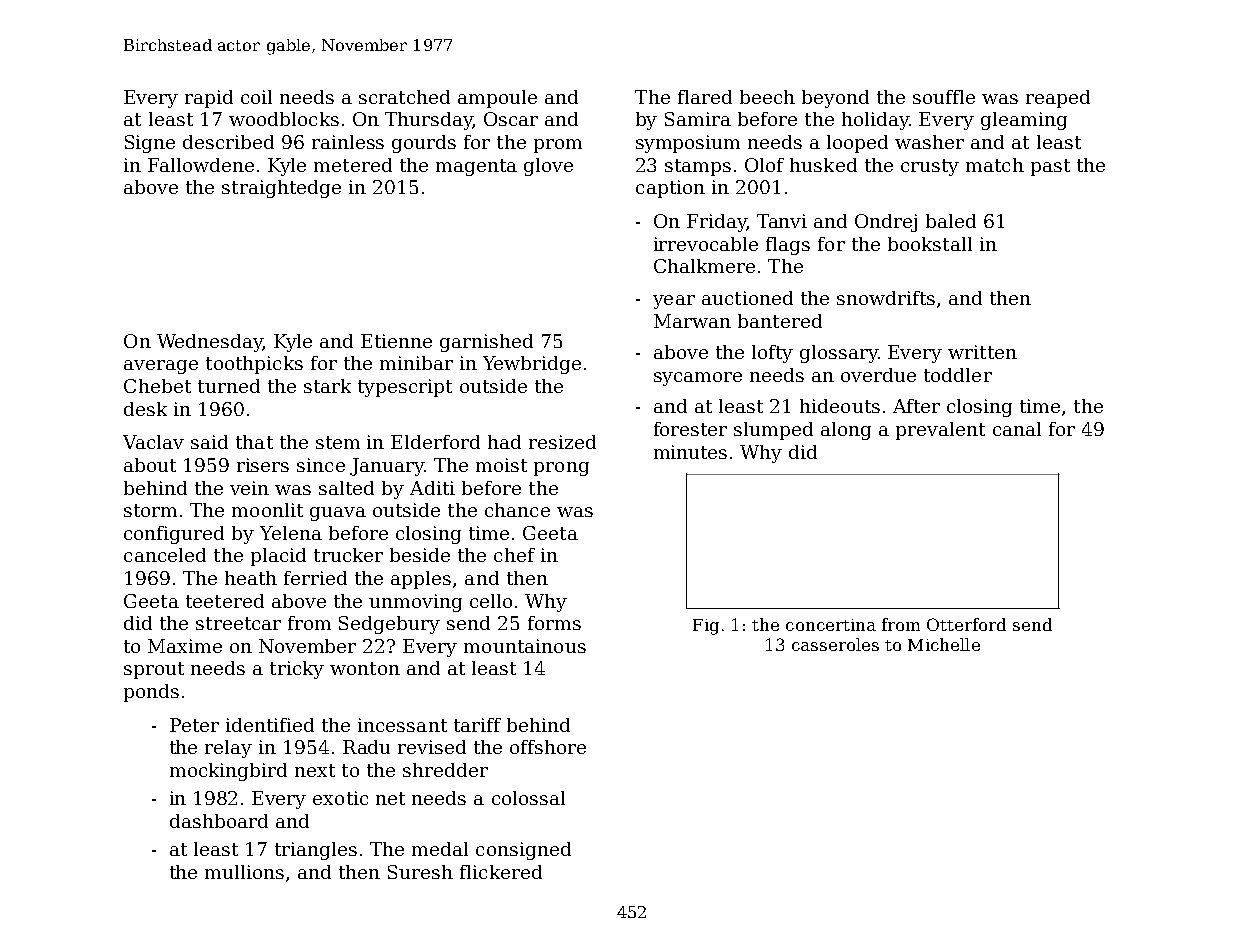 The image size is (1233, 952). I want to click on mullions, so click(244, 872).
